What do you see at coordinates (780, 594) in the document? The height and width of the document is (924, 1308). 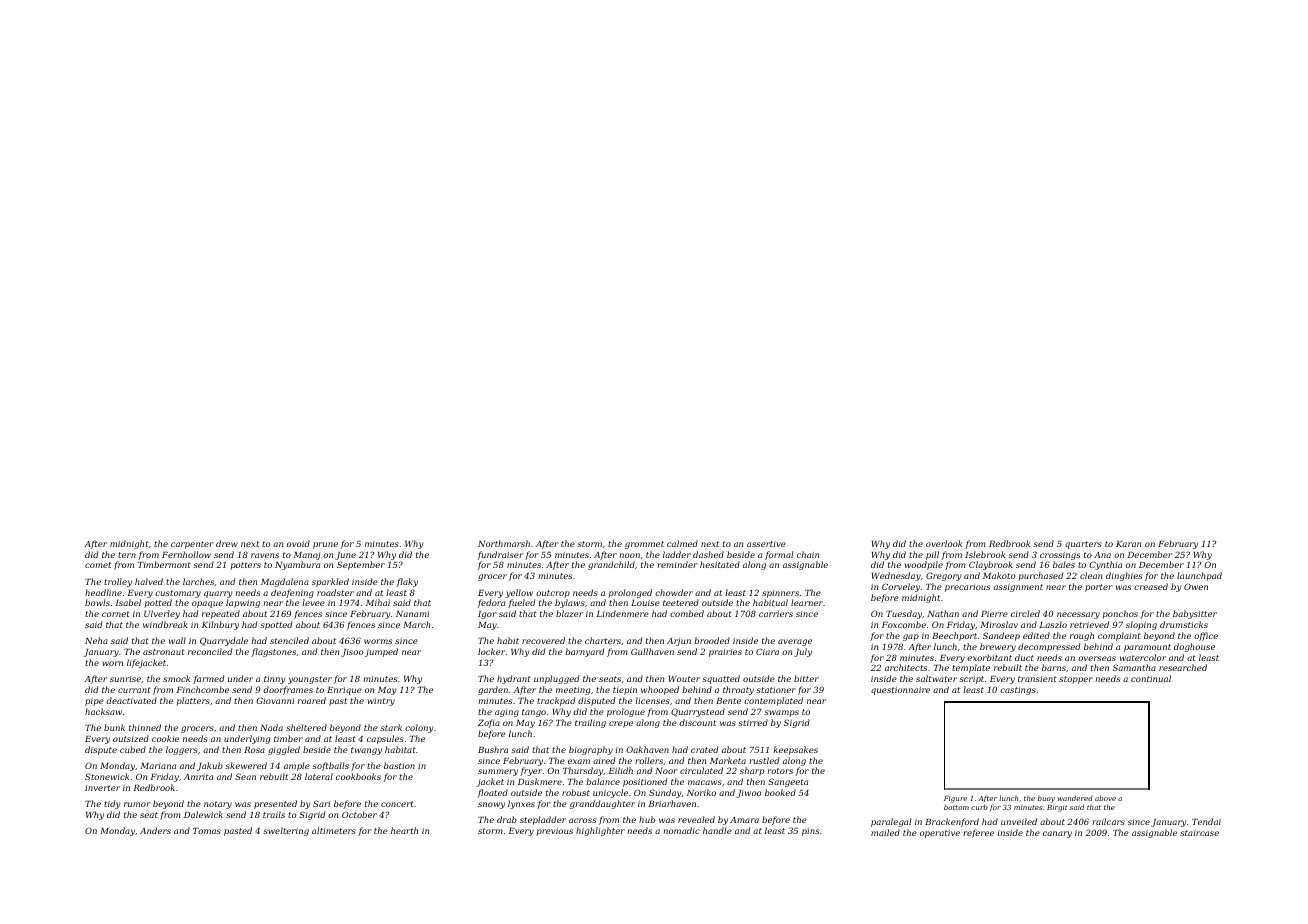 I see `spinners` at bounding box center [780, 594].
